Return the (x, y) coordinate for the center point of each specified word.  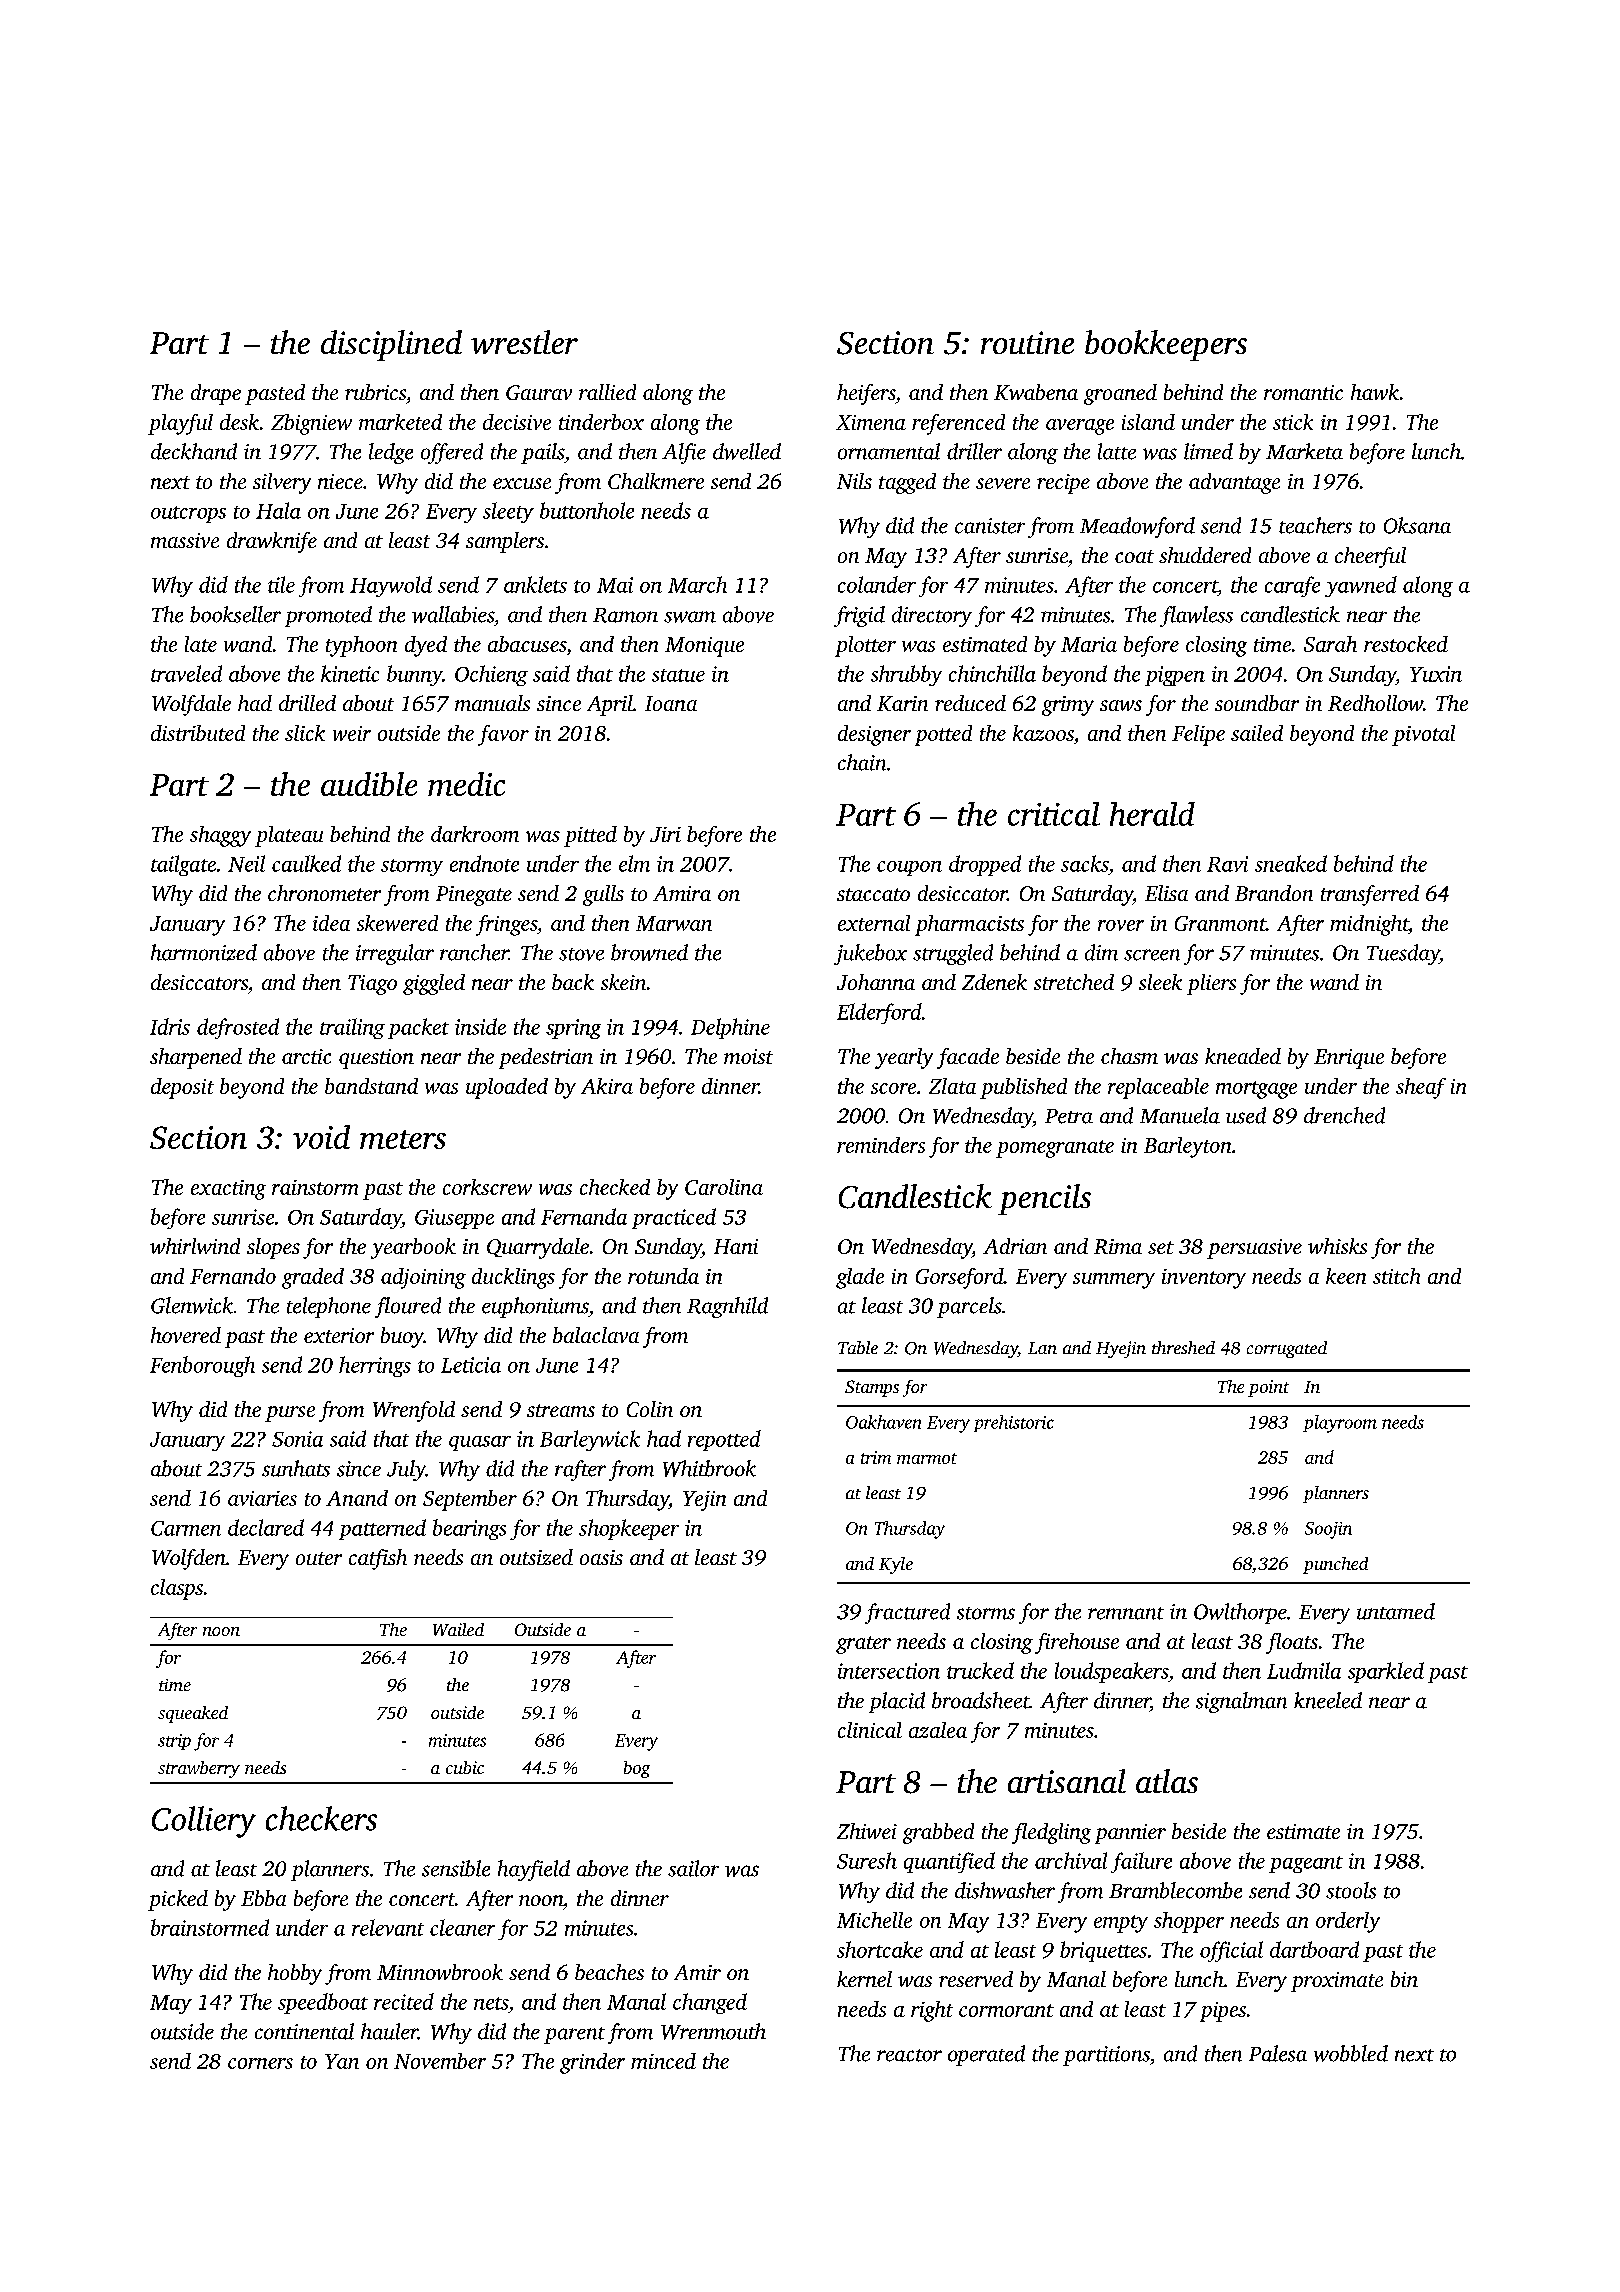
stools (1351, 1890)
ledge (391, 453)
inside (480, 1026)
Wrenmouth (713, 2031)
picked (178, 1900)
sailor (693, 1868)
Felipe (1198, 735)
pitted (590, 836)
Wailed (458, 1629)
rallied (607, 392)
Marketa (1304, 451)
